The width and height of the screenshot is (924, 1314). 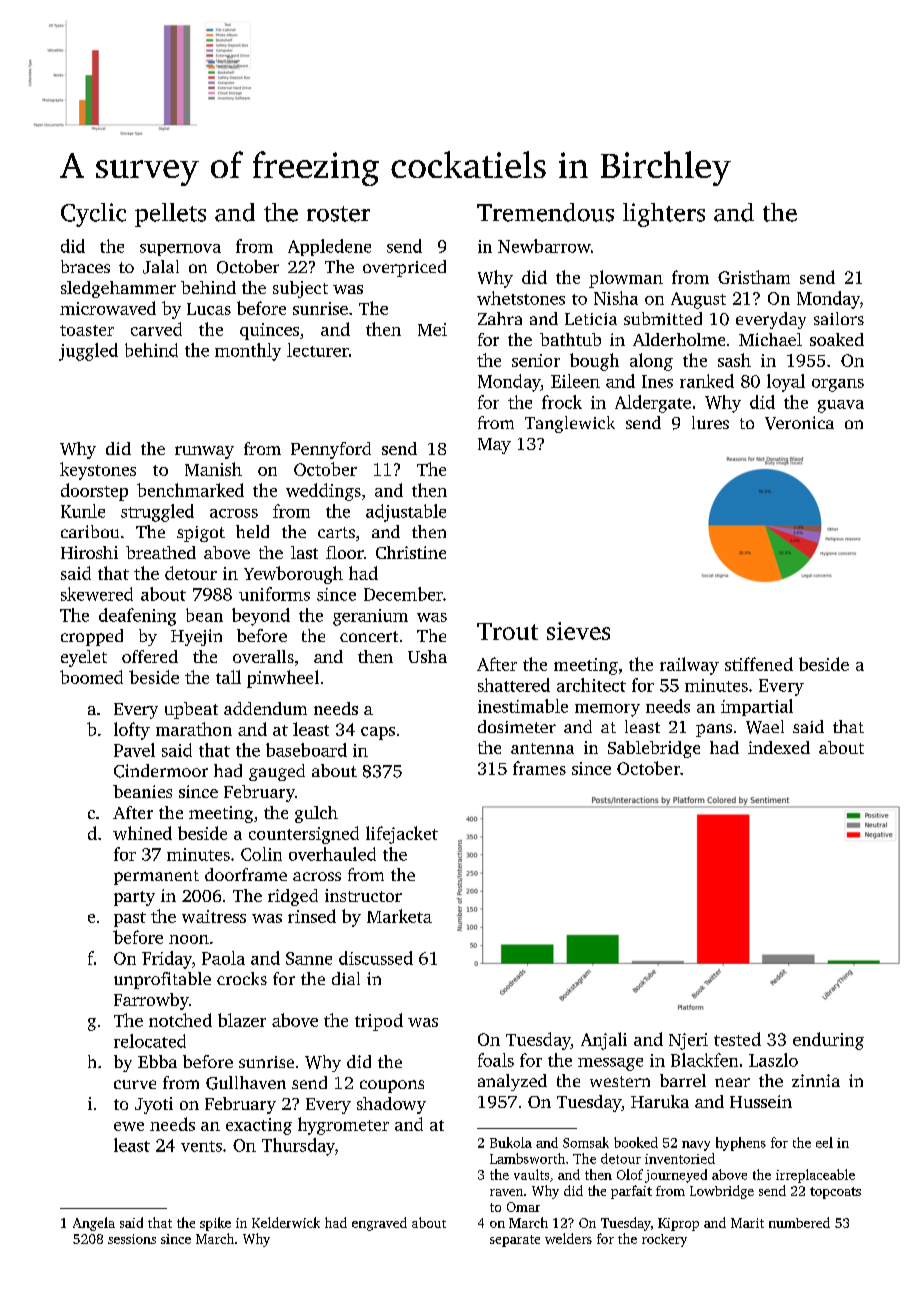 What do you see at coordinates (215, 1224) in the screenshot?
I see `spike` at bounding box center [215, 1224].
